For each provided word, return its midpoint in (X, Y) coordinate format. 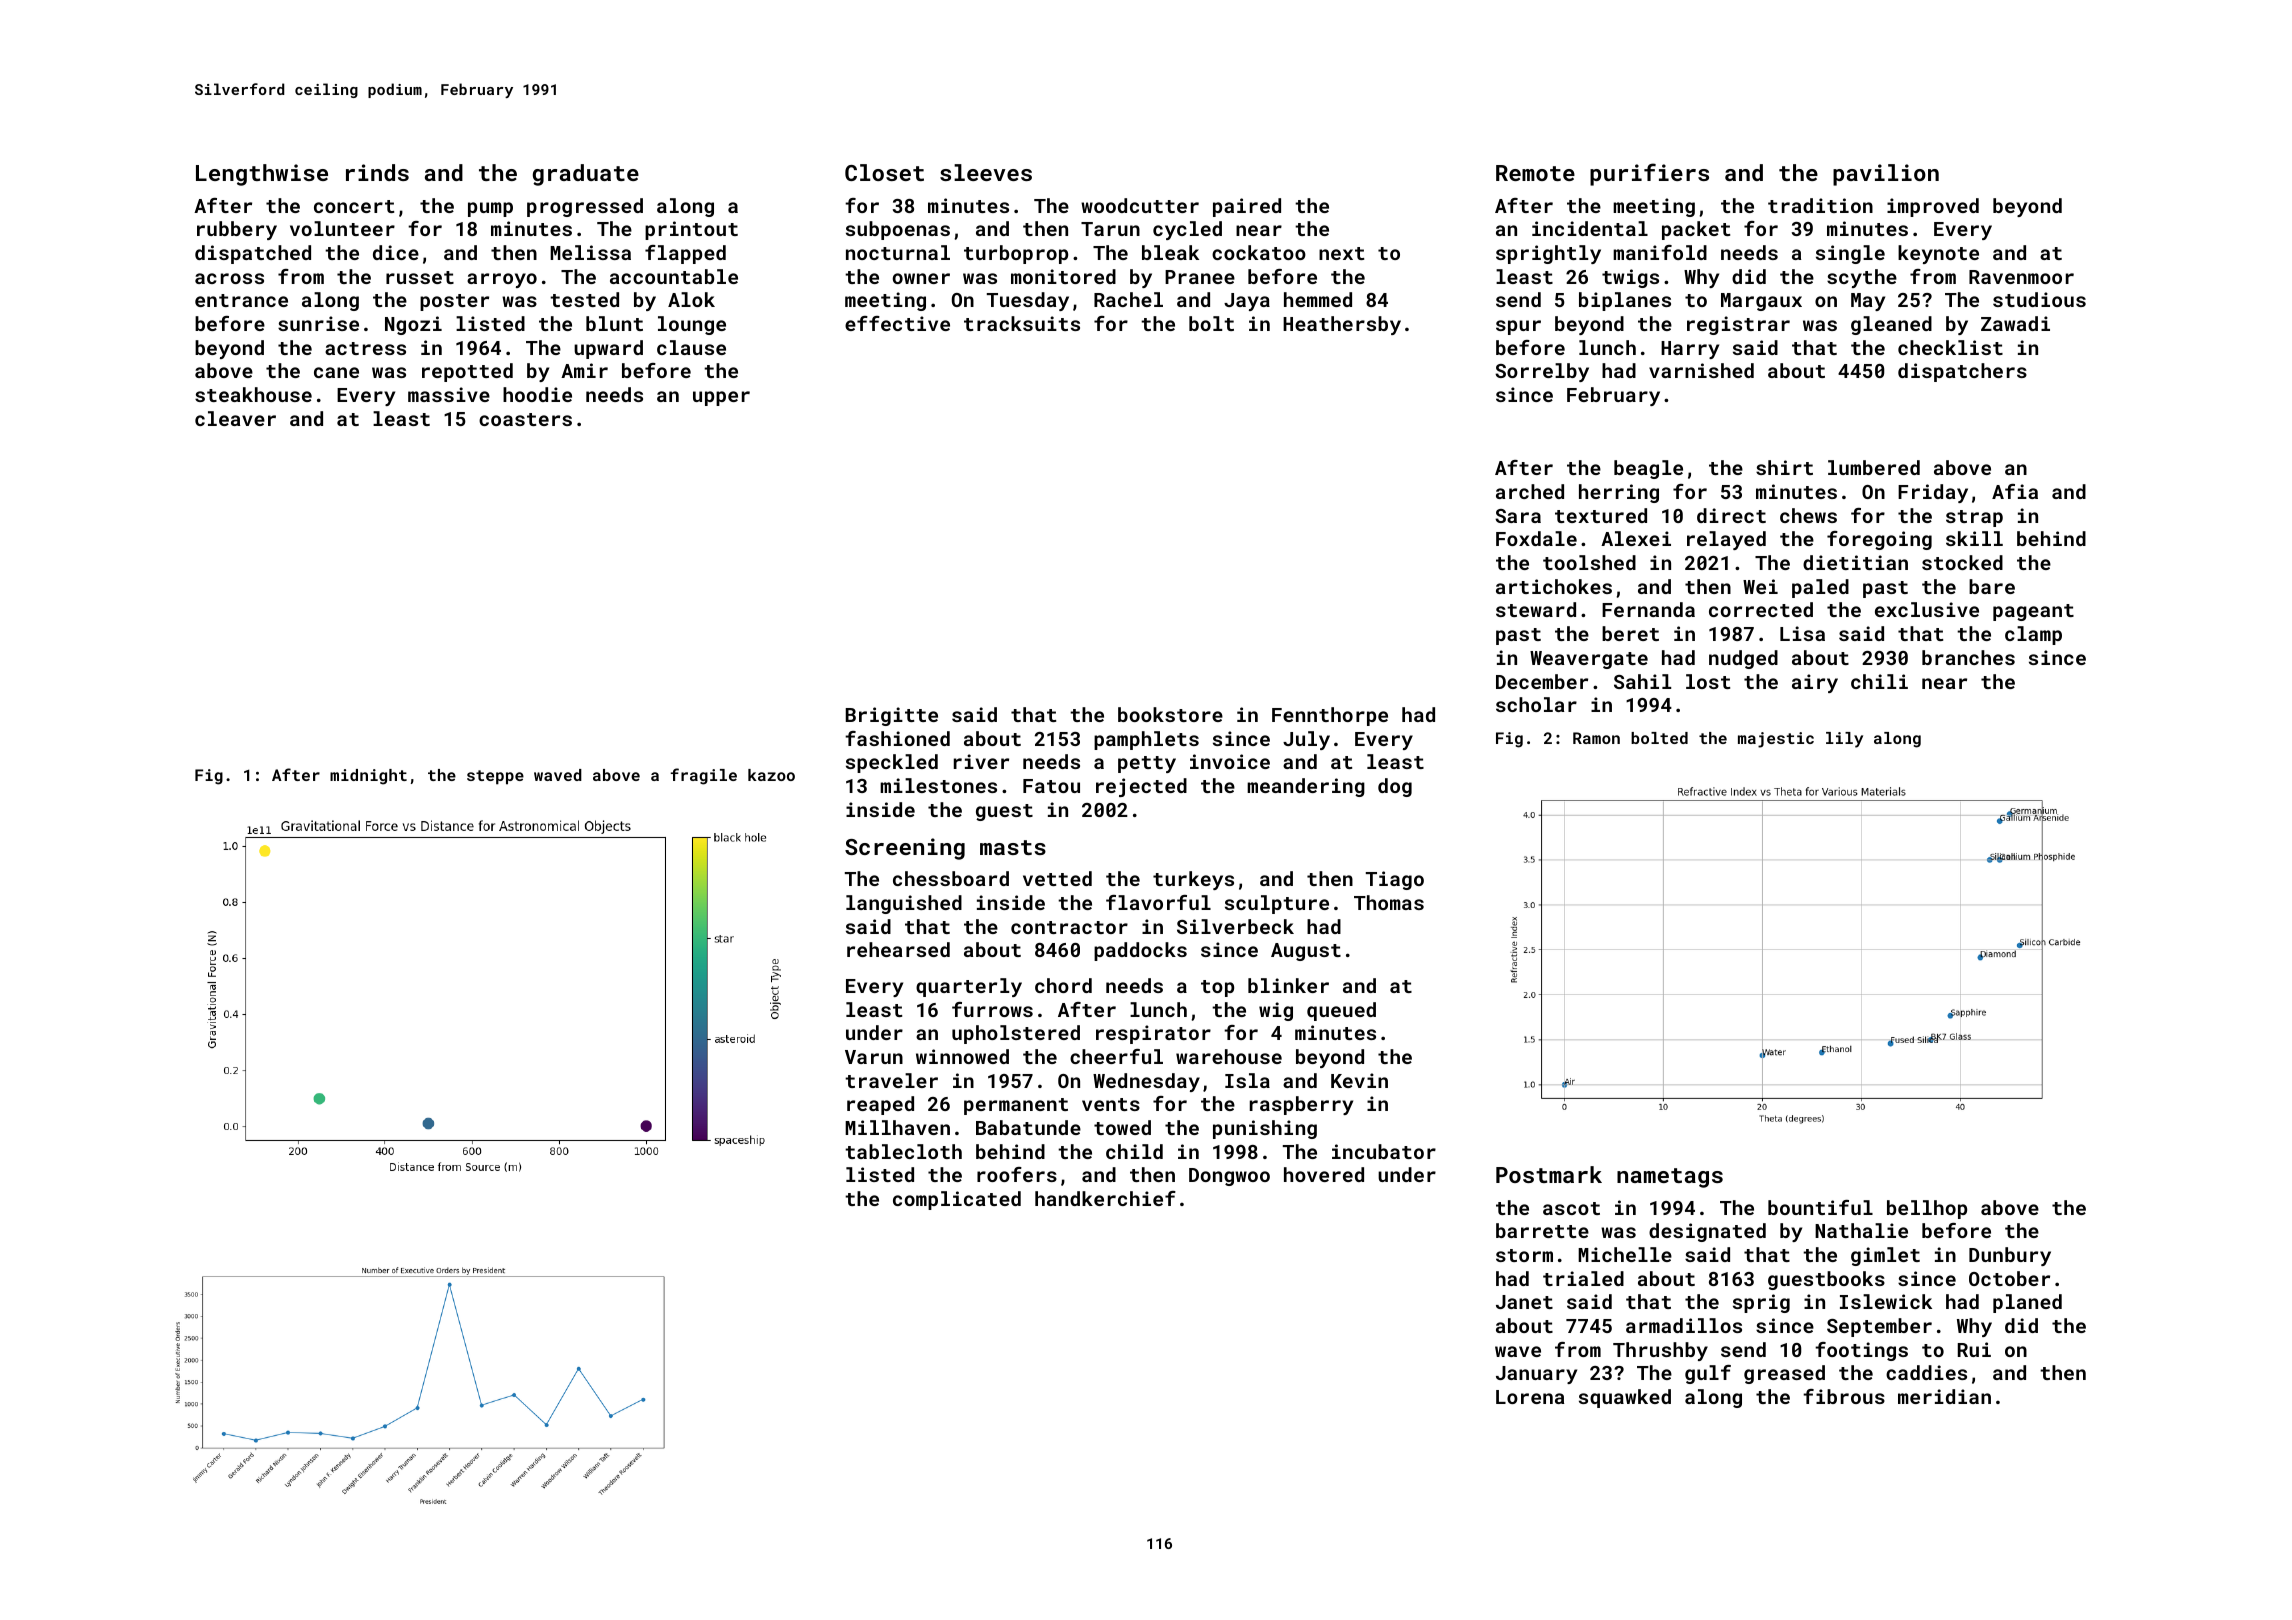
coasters (525, 419)
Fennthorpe (1330, 716)
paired (1247, 207)
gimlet (1885, 1256)
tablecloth (903, 1151)
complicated (957, 1200)
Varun (874, 1057)
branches (1968, 657)
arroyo (502, 280)
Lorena (1530, 1397)
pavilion (1886, 175)
